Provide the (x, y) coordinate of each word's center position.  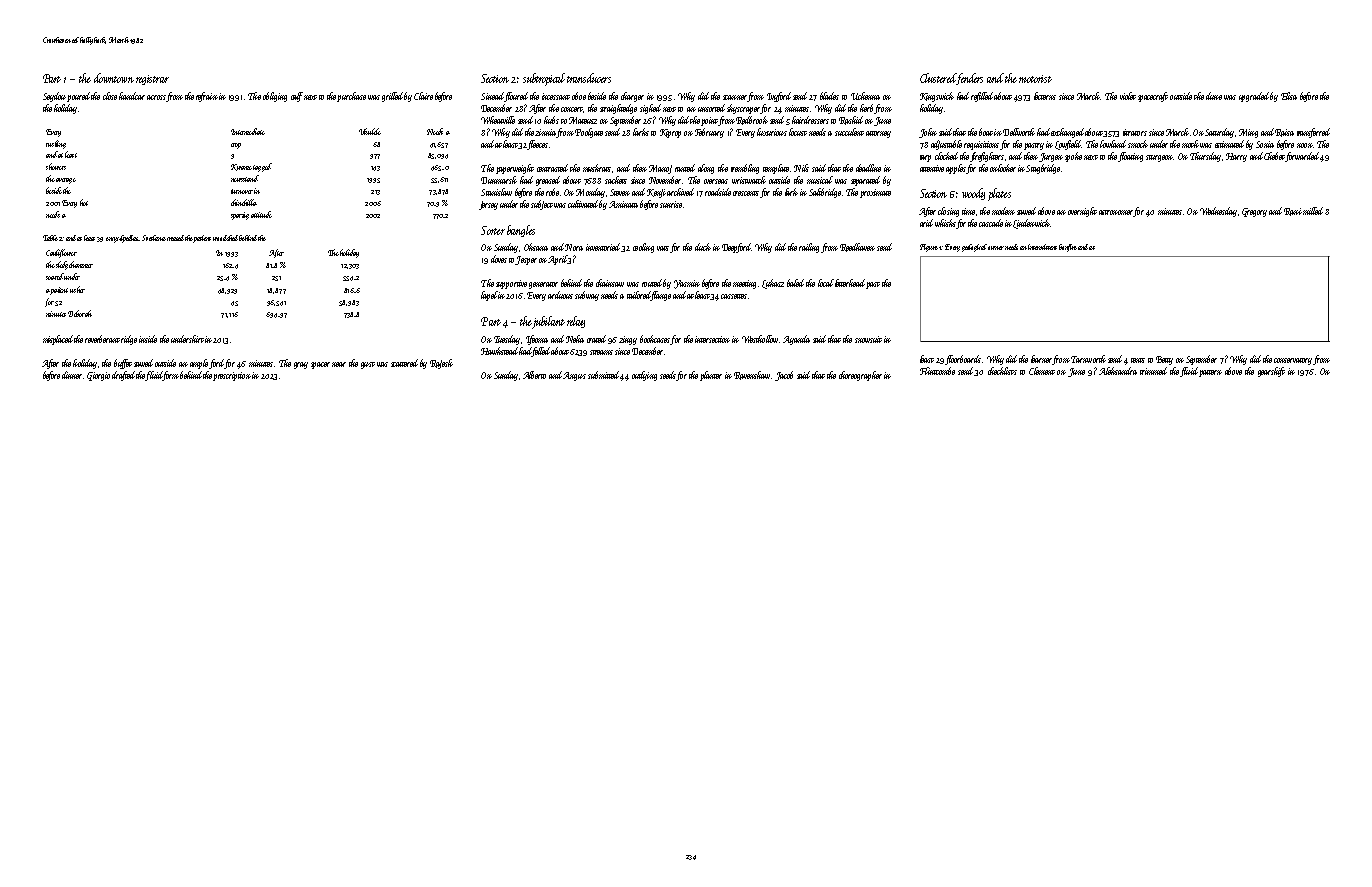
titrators (1135, 132)
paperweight (515, 169)
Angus (574, 376)
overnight (1082, 212)
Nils (801, 168)
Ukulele (370, 131)
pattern (1210, 373)
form (171, 376)
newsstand (245, 178)
